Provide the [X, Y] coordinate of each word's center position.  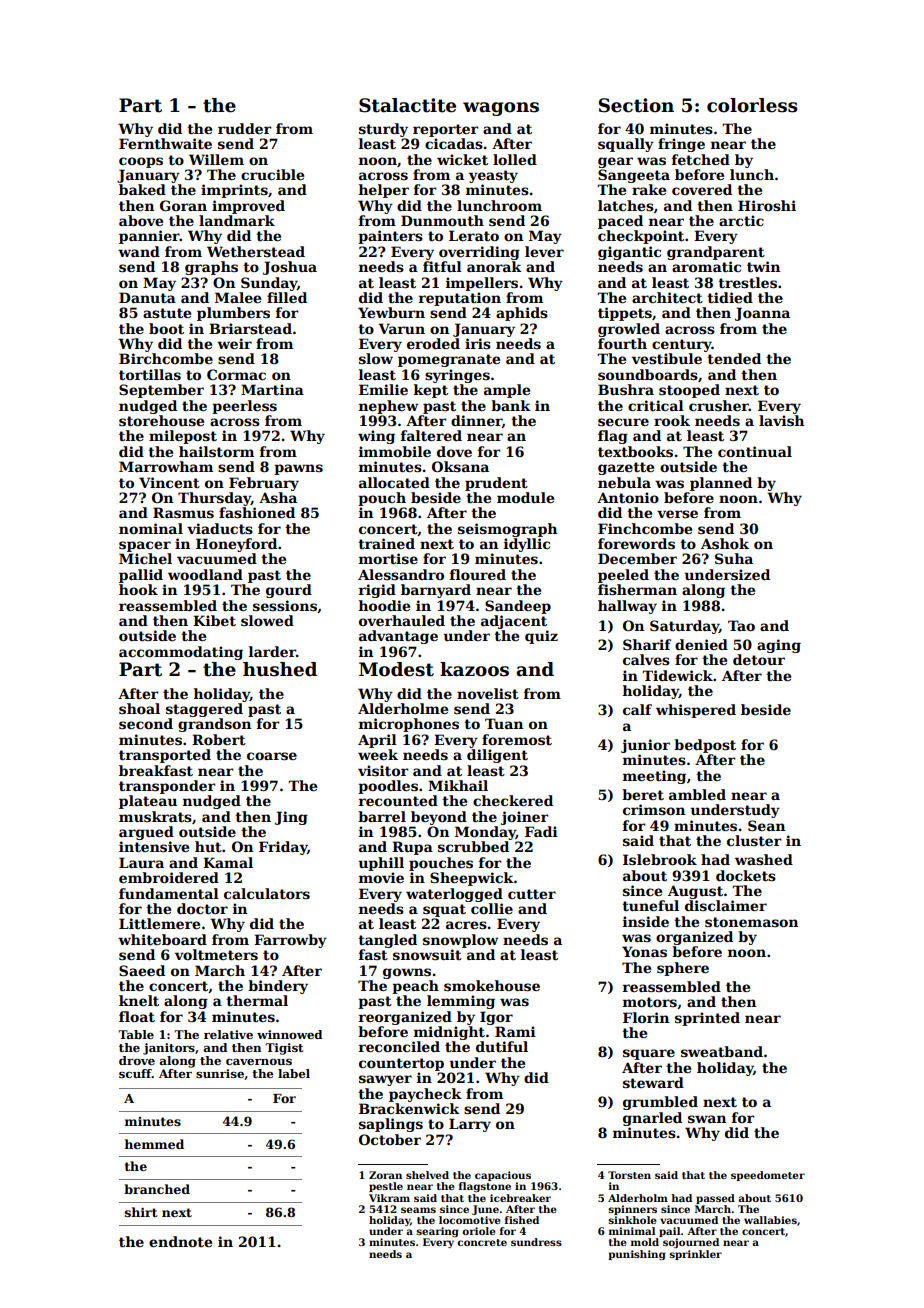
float [137, 1016]
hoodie [384, 605]
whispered [696, 711]
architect [667, 297]
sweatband [722, 1051]
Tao [741, 625]
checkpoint [641, 237]
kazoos [474, 669]
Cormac [236, 374]
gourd [289, 591]
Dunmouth [442, 220]
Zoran [385, 1175]
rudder [245, 128]
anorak [494, 266]
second [146, 723]
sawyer [385, 1080]
